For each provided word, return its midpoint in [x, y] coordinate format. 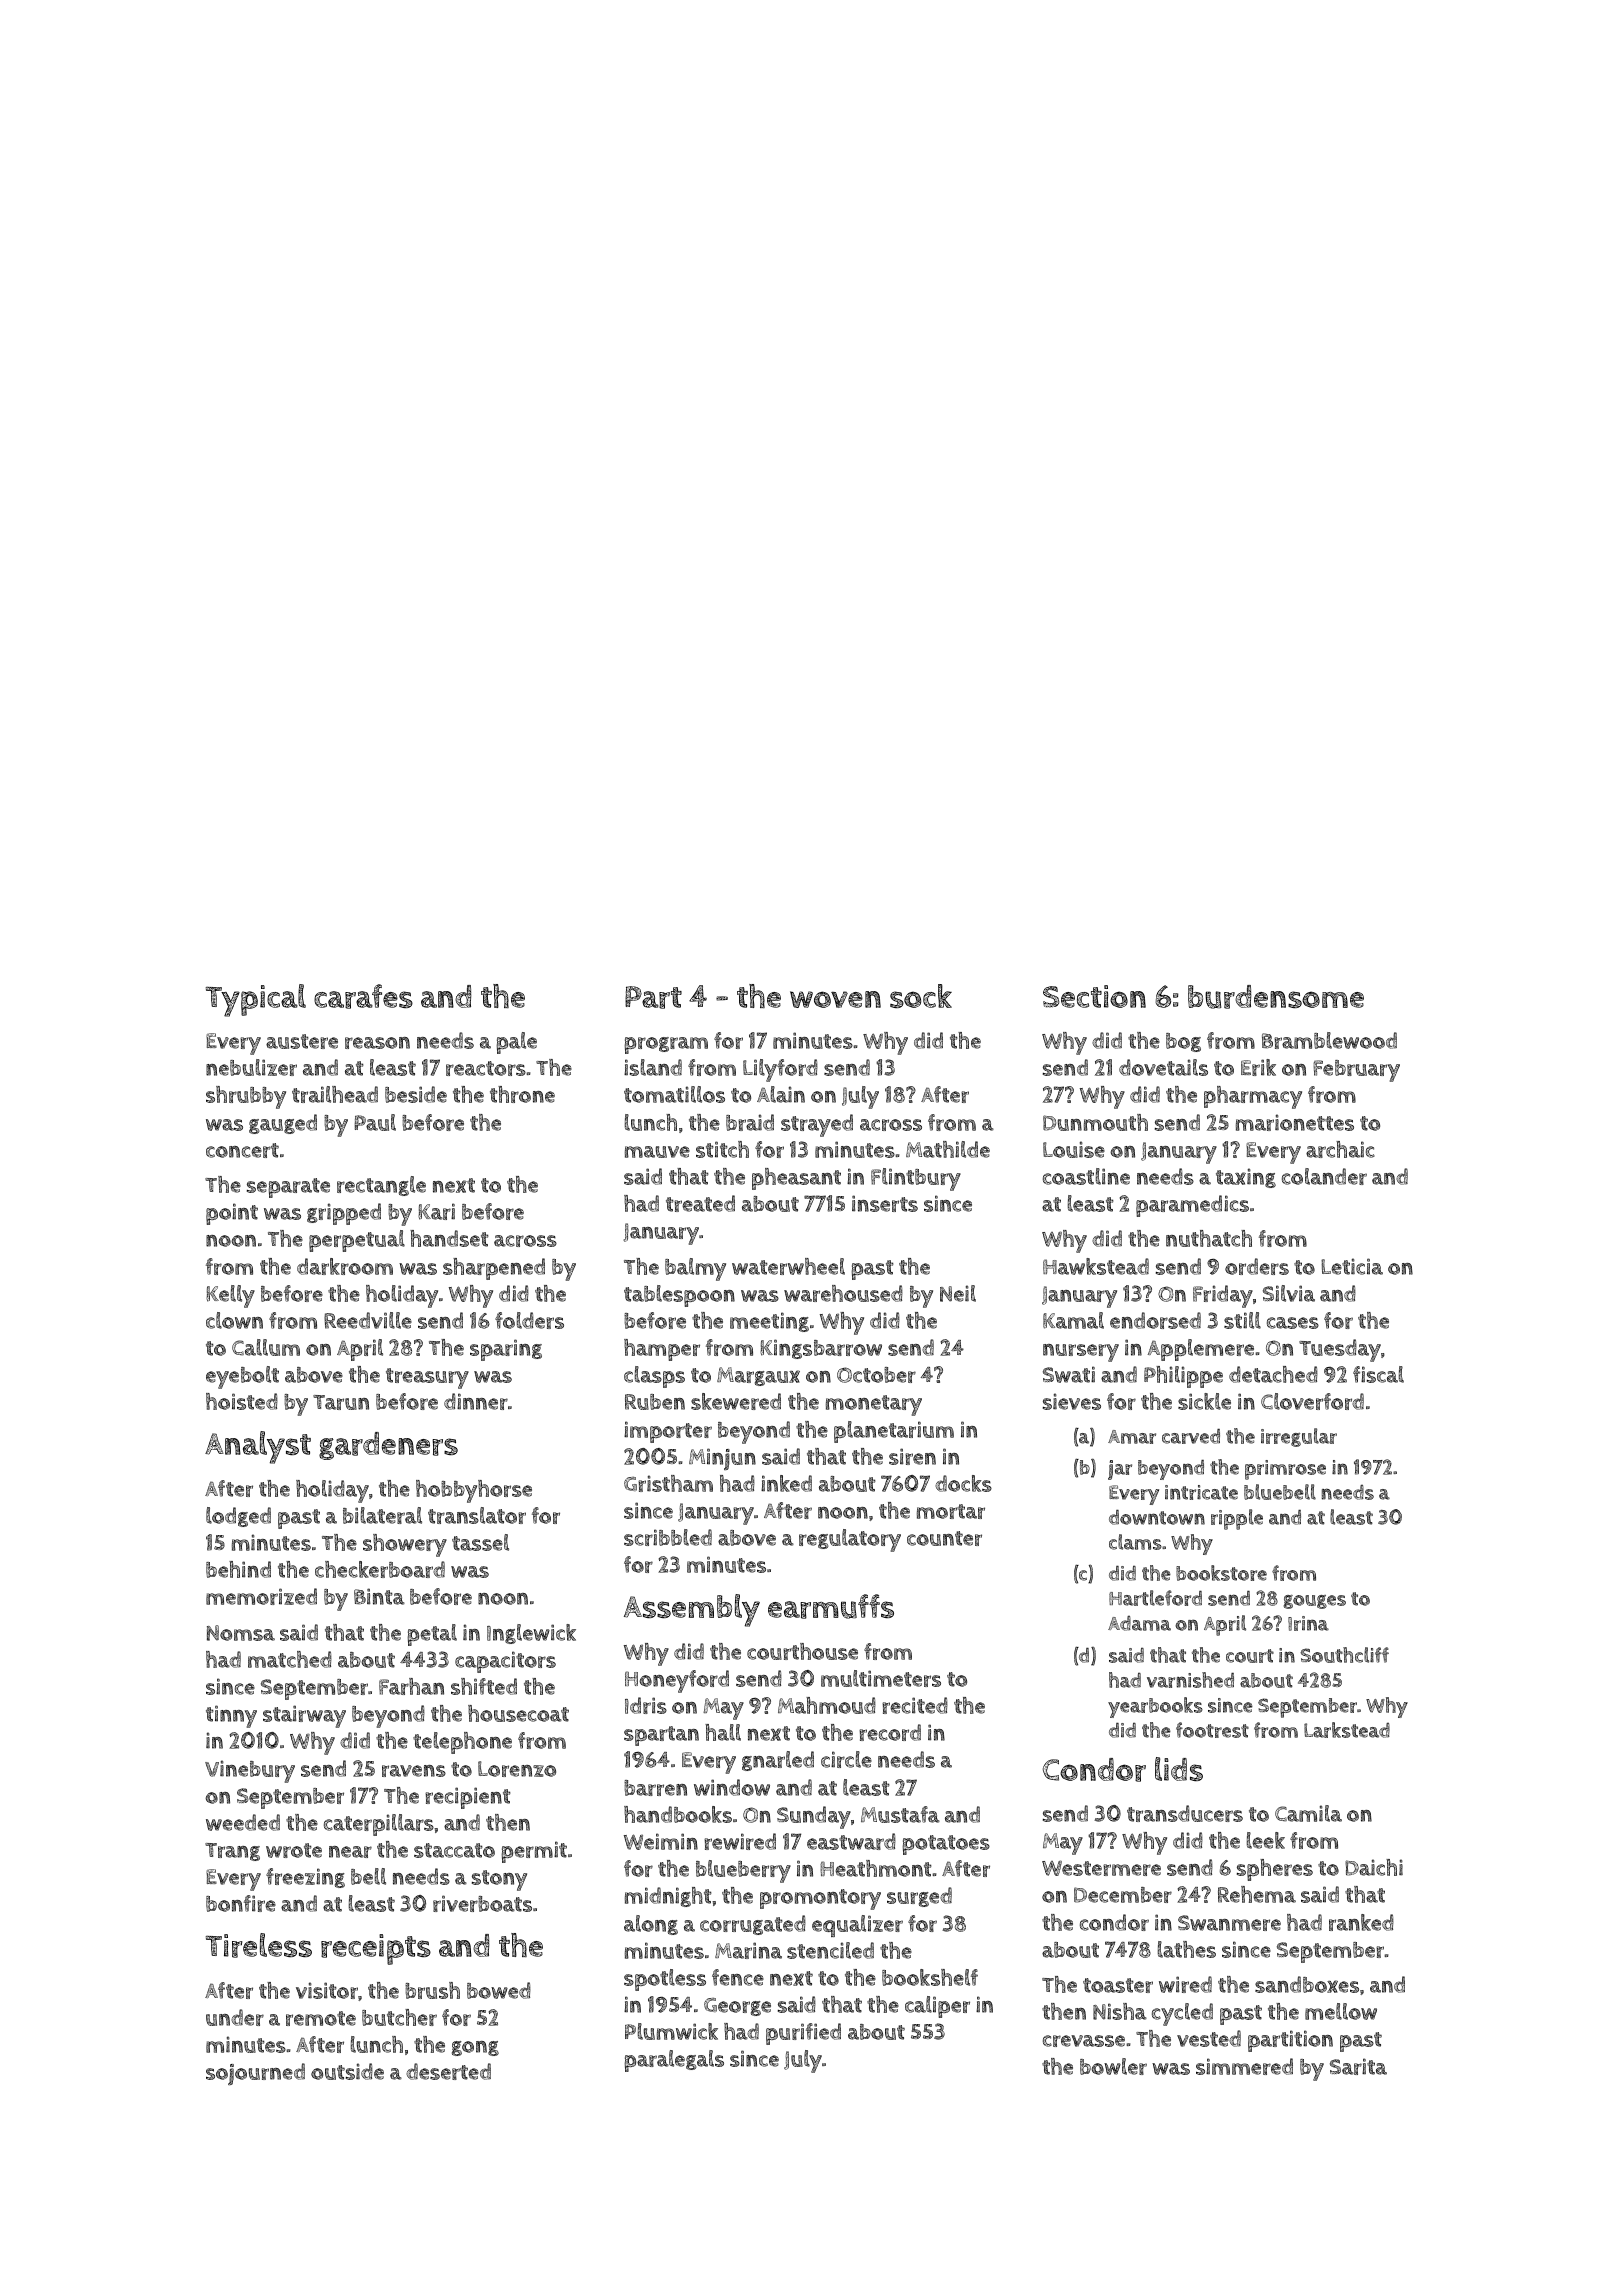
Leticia [1352, 1266]
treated [700, 1203]
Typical [256, 1000]
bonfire [241, 1903]
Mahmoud [827, 1705]
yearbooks [1155, 1707]
